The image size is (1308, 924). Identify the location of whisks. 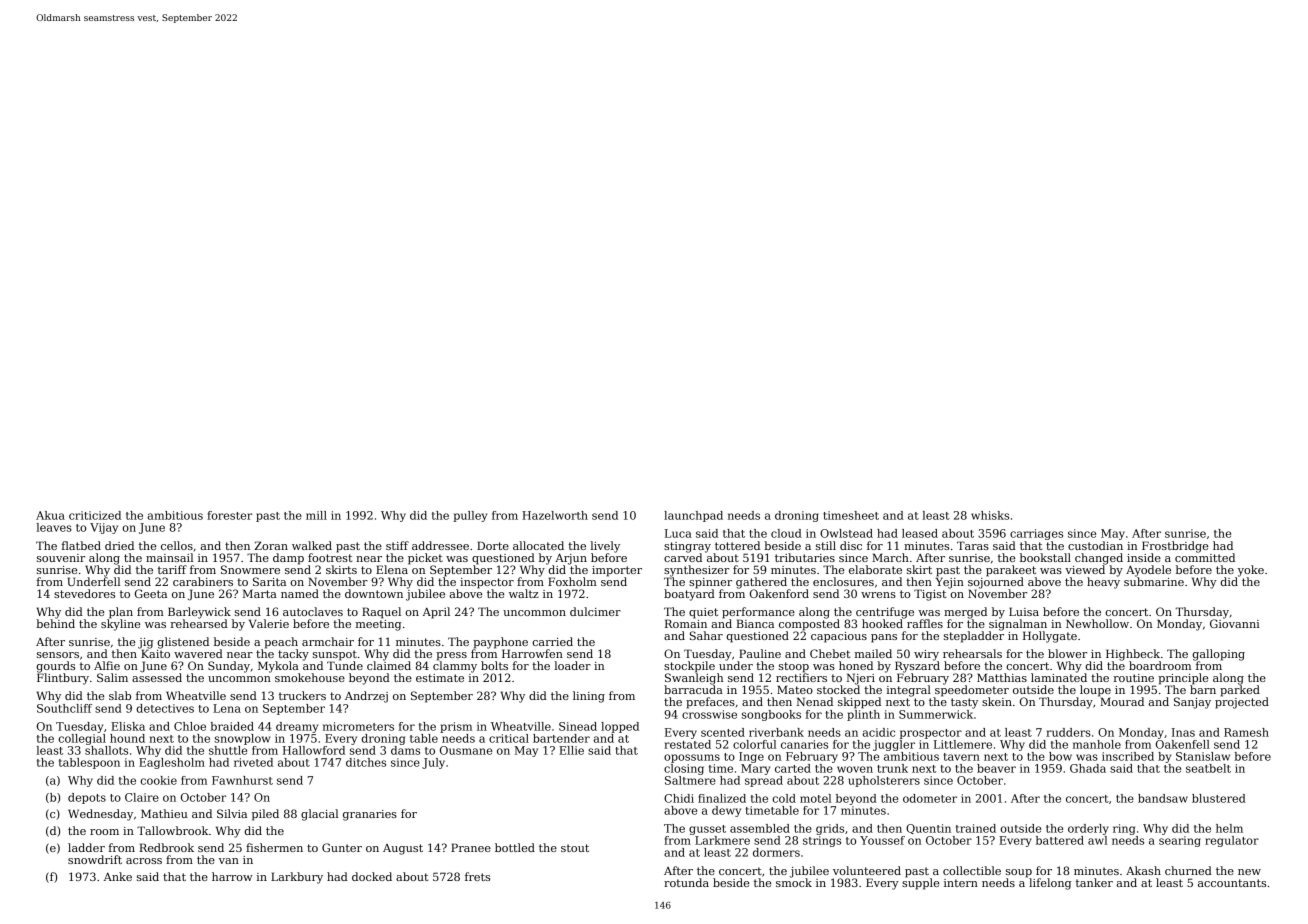
(990, 515).
